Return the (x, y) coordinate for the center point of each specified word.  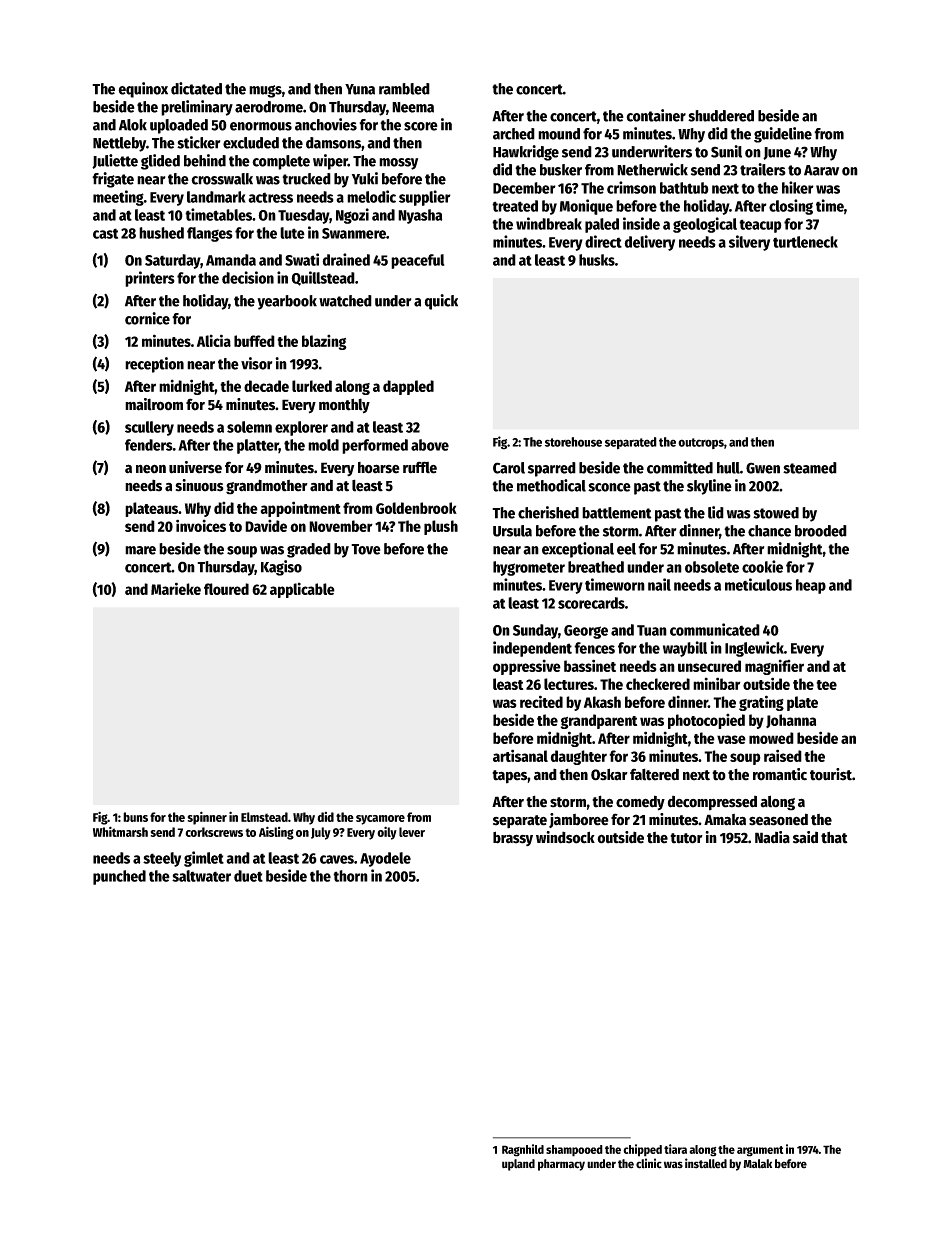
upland (518, 1165)
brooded (821, 531)
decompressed (712, 803)
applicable (302, 590)
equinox (143, 90)
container (656, 115)
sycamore (380, 820)
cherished (548, 512)
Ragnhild (523, 1150)
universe (195, 467)
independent (532, 649)
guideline (783, 135)
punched (119, 877)
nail (659, 584)
